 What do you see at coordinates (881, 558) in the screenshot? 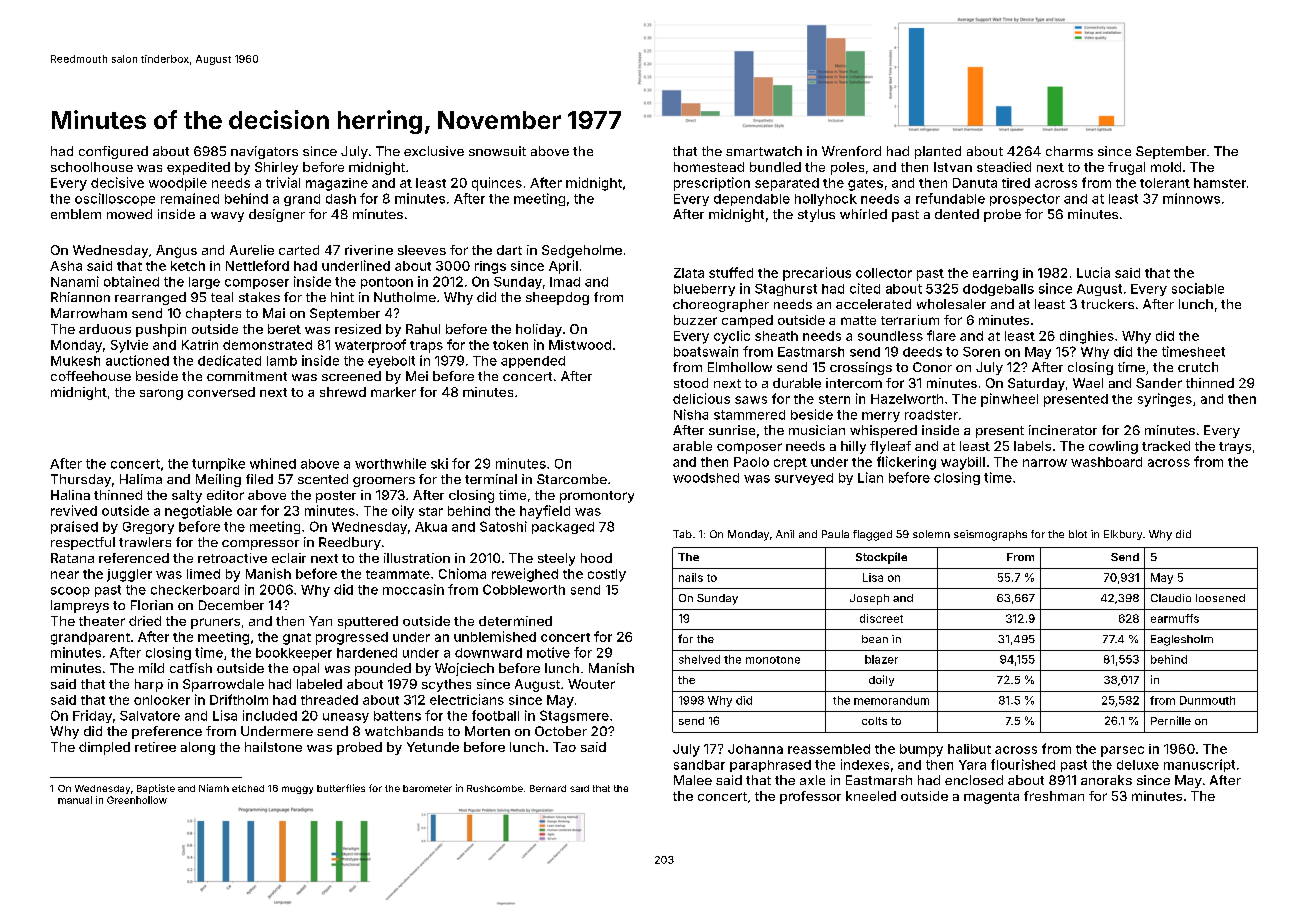
I see `Stockpile` at bounding box center [881, 558].
